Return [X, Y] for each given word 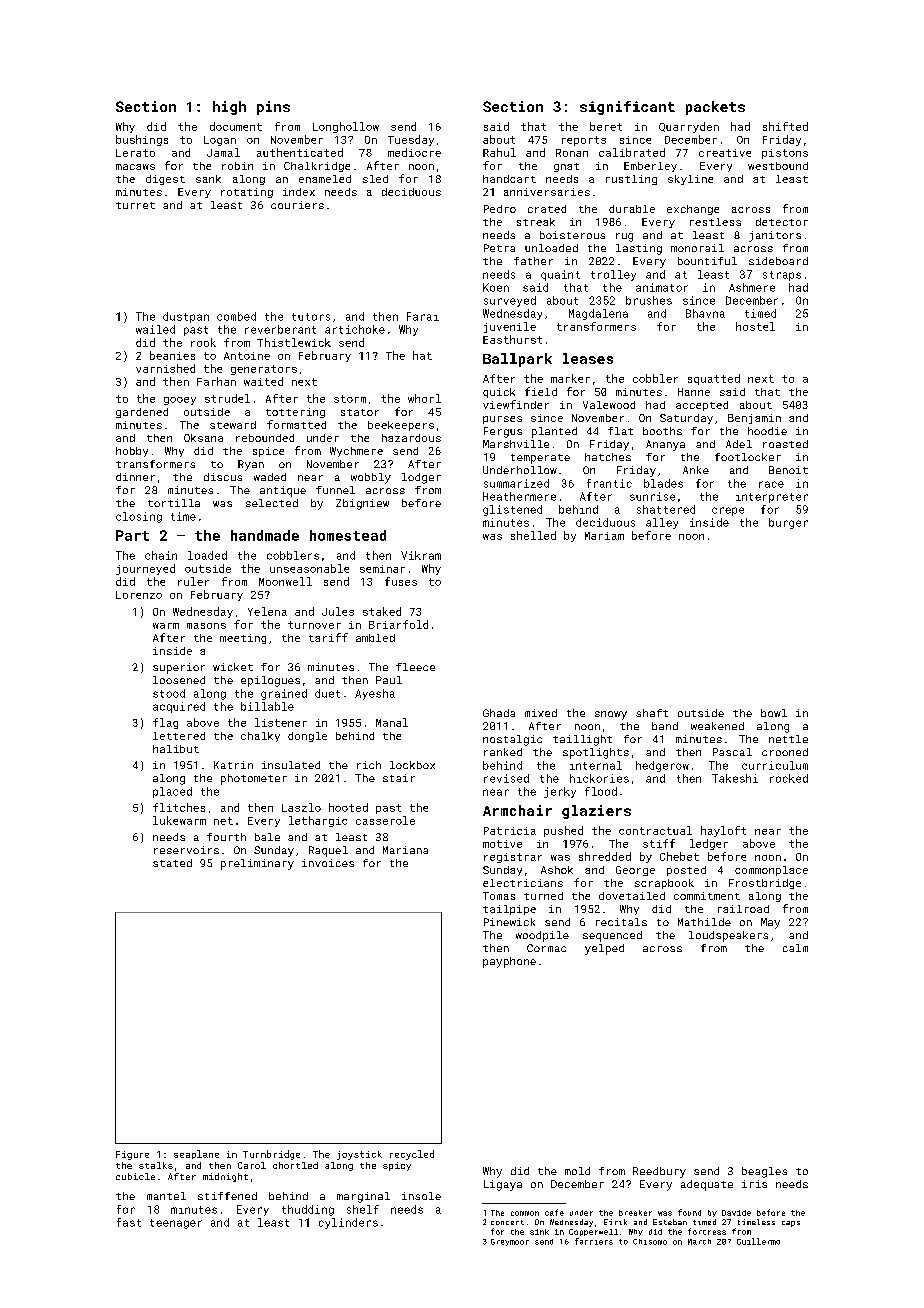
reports [584, 141]
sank [208, 179]
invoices [328, 863]
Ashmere [752, 287]
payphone [509, 962]
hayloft [723, 831]
